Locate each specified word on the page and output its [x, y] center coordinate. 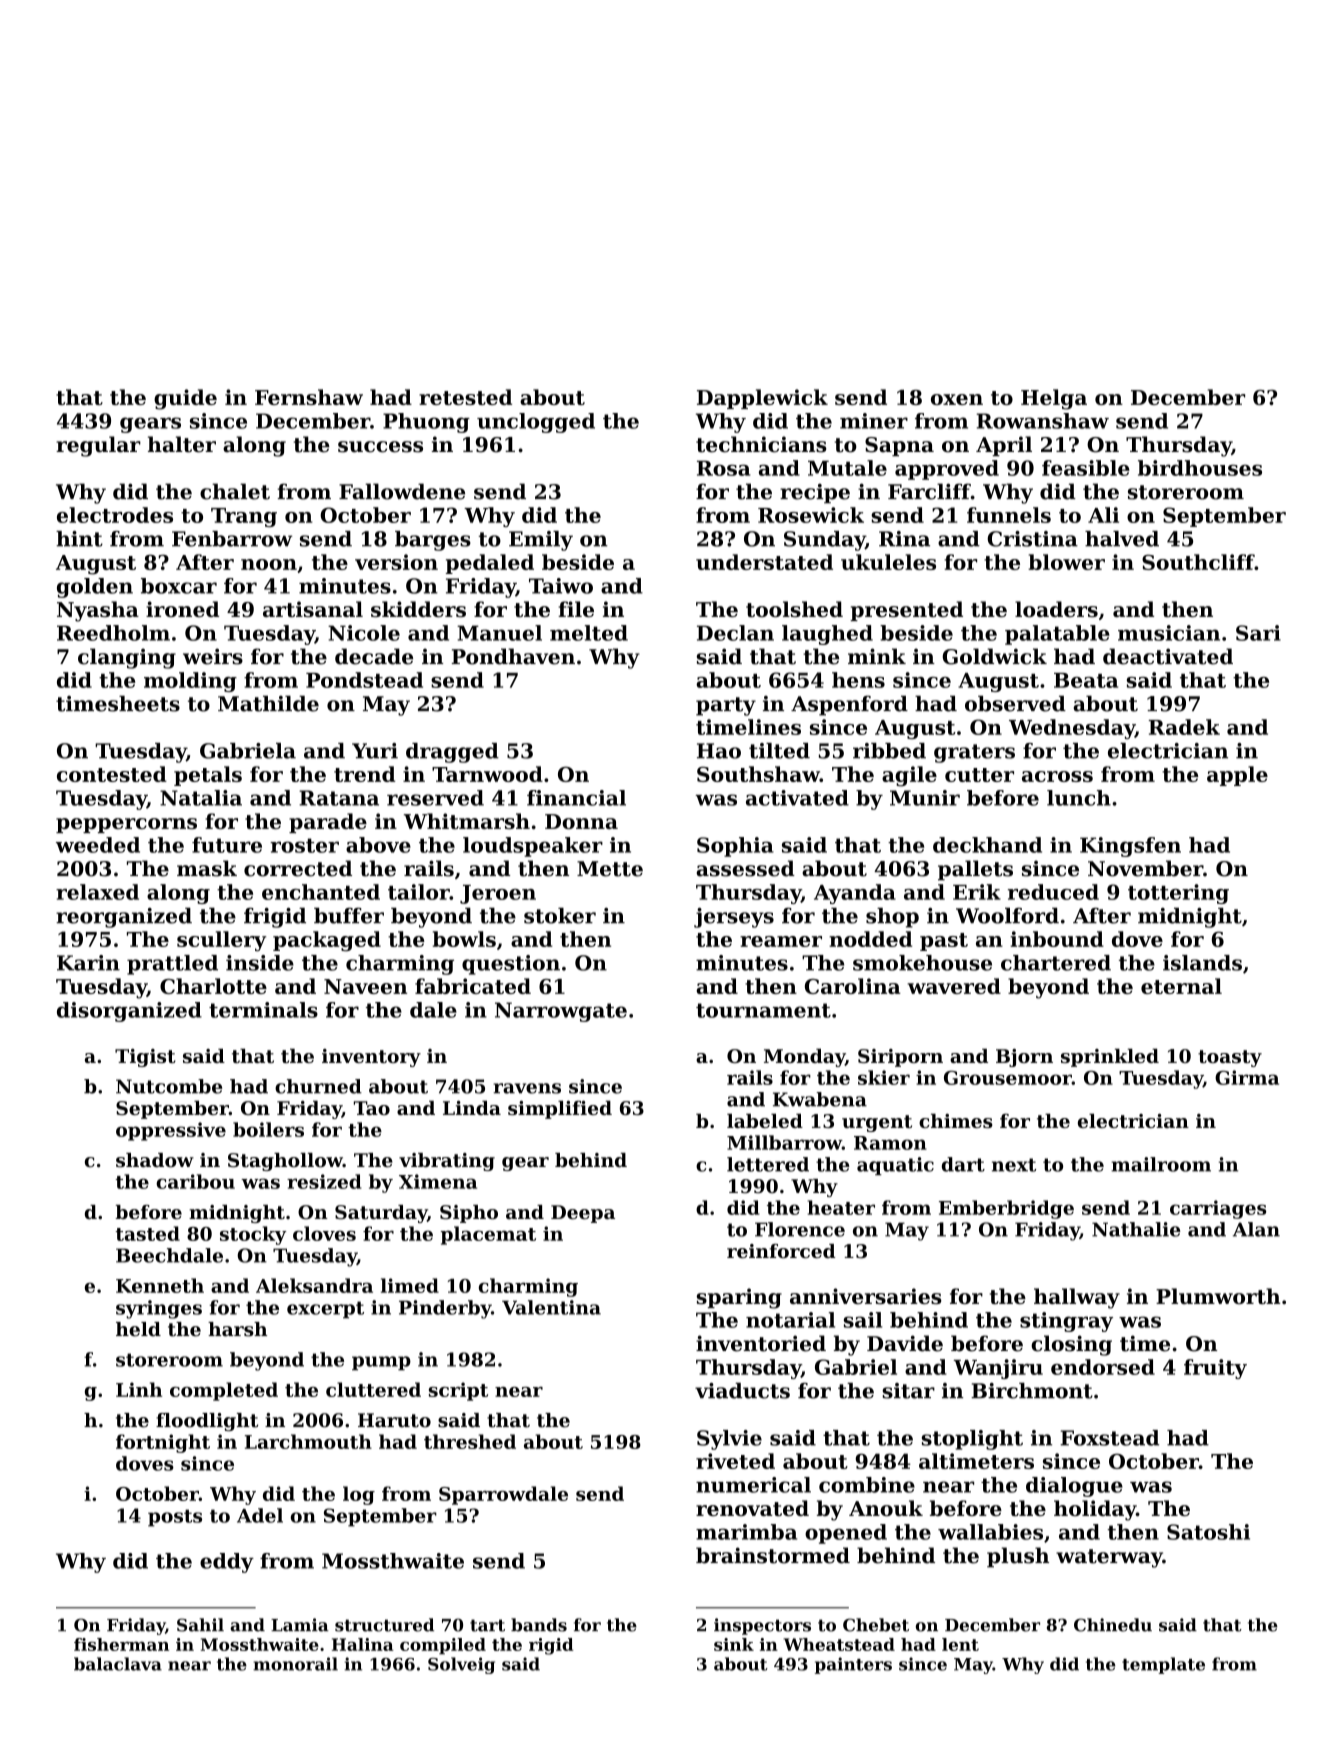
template [1163, 1665]
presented [906, 611]
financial [576, 798]
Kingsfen [1130, 847]
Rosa [723, 468]
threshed [470, 1441]
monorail [295, 1664]
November [1145, 868]
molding [190, 682]
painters [853, 1665]
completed [224, 1391]
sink [734, 1644]
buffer [349, 916]
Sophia [735, 847]
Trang [244, 517]
